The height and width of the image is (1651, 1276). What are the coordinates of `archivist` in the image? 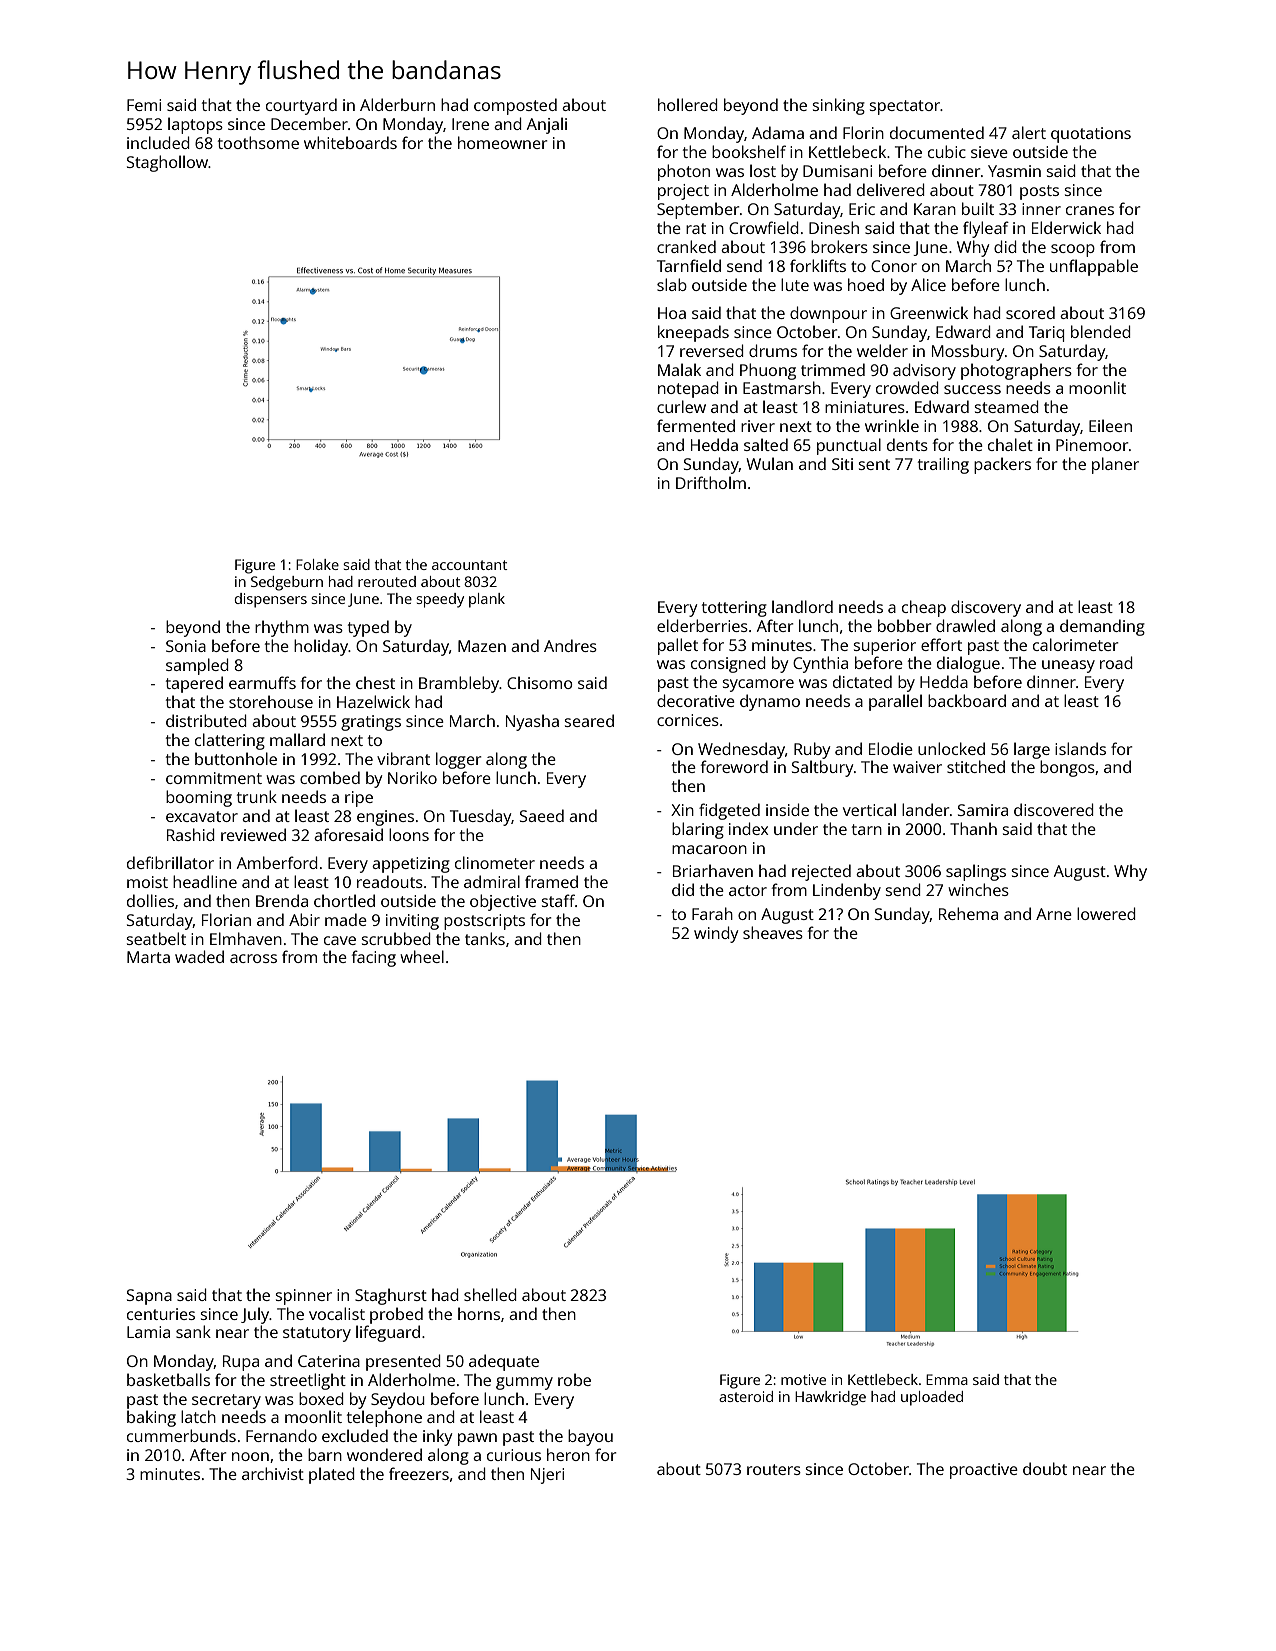 It's located at (273, 1473).
